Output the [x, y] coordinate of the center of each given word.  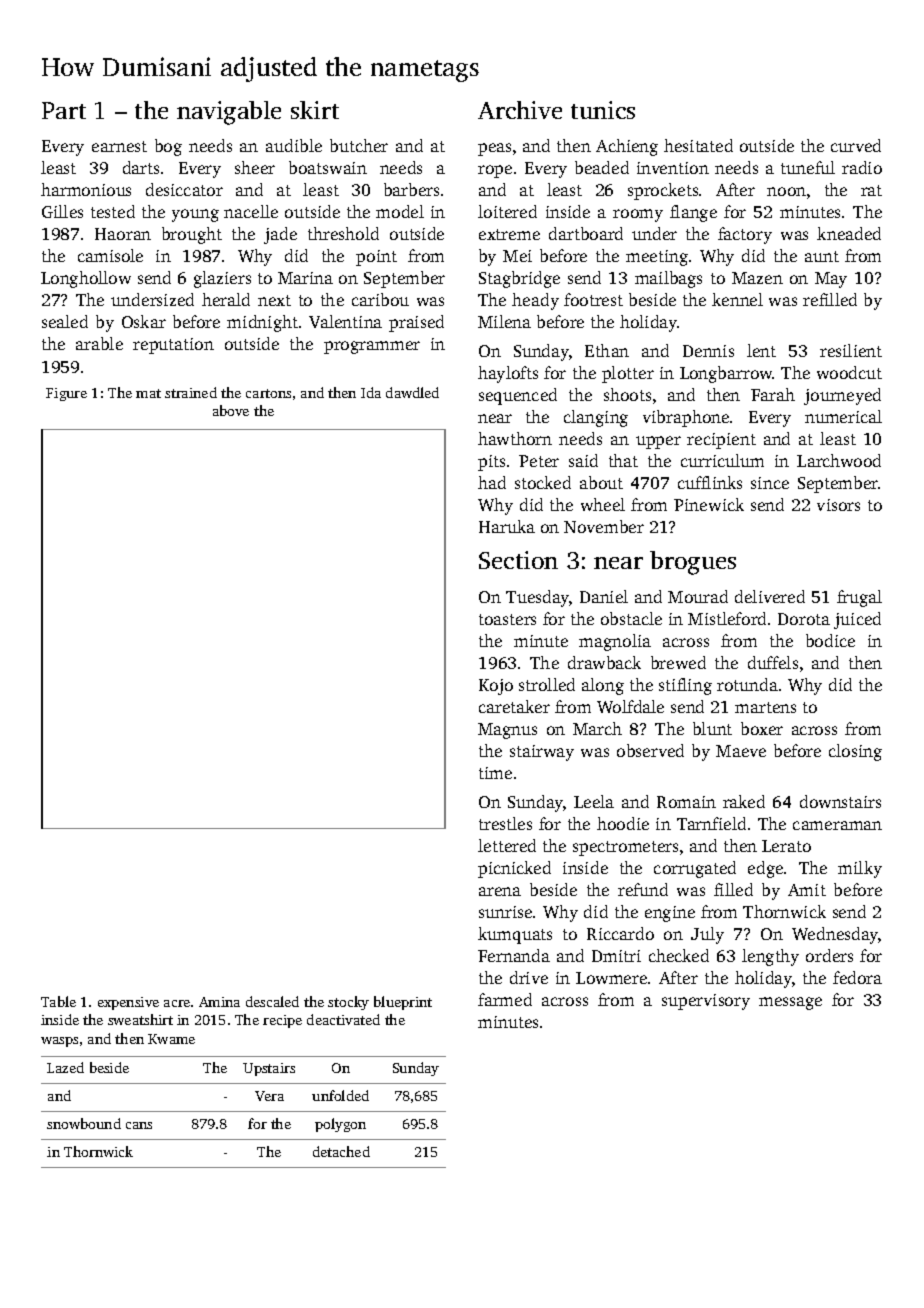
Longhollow [86, 279]
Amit [807, 890]
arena [500, 891]
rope [495, 171]
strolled [547, 684]
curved [856, 145]
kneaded [849, 233]
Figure [66, 394]
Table [58, 1001]
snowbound [84, 1123]
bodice [830, 640]
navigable [229, 113]
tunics [603, 110]
